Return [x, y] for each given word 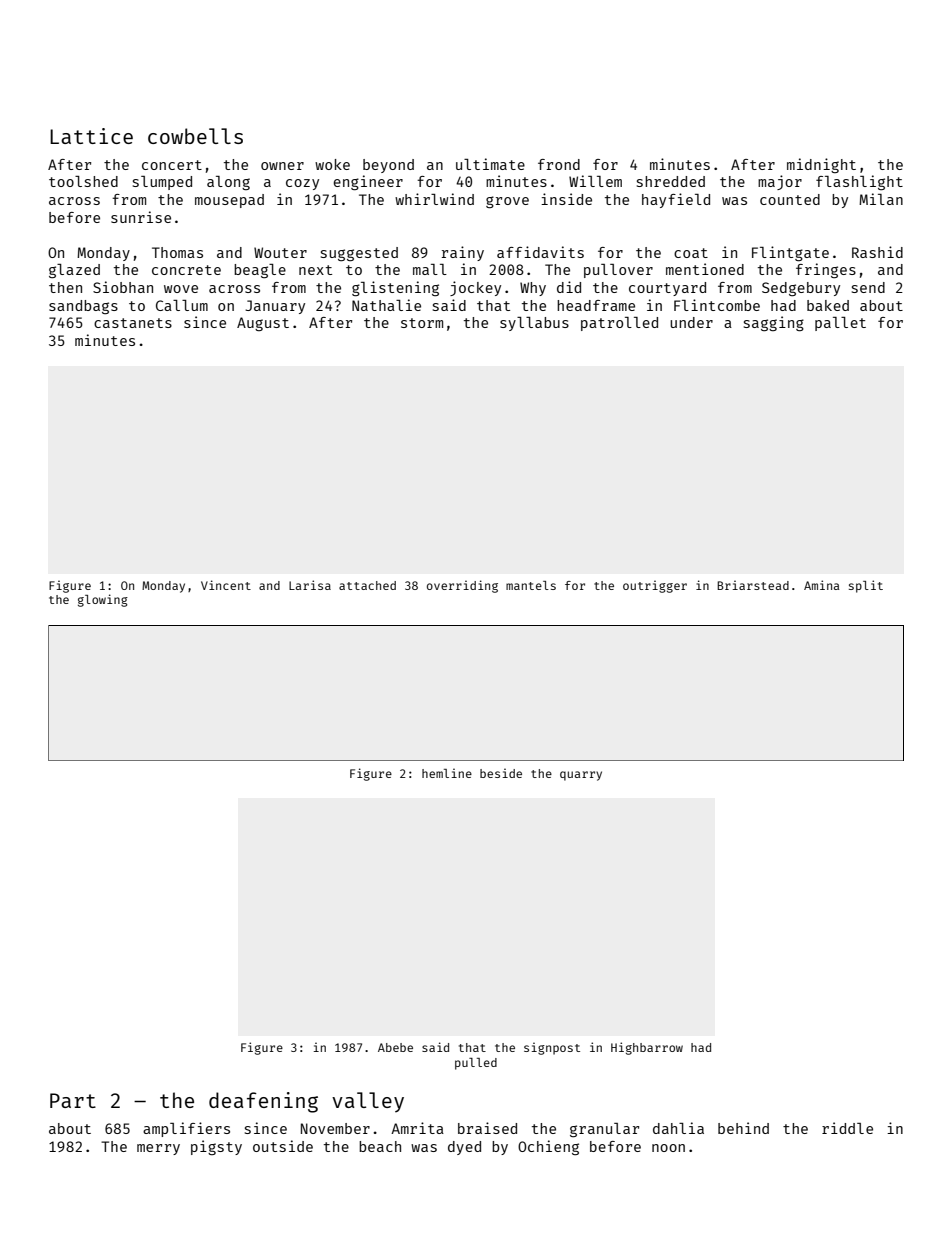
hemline [447, 773]
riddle [847, 1128]
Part [73, 1100]
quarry [581, 776]
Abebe [395, 1047]
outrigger [655, 586]
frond [559, 164]
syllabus [534, 324]
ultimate [490, 164]
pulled [476, 1064]
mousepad [229, 201]
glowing [103, 600]
